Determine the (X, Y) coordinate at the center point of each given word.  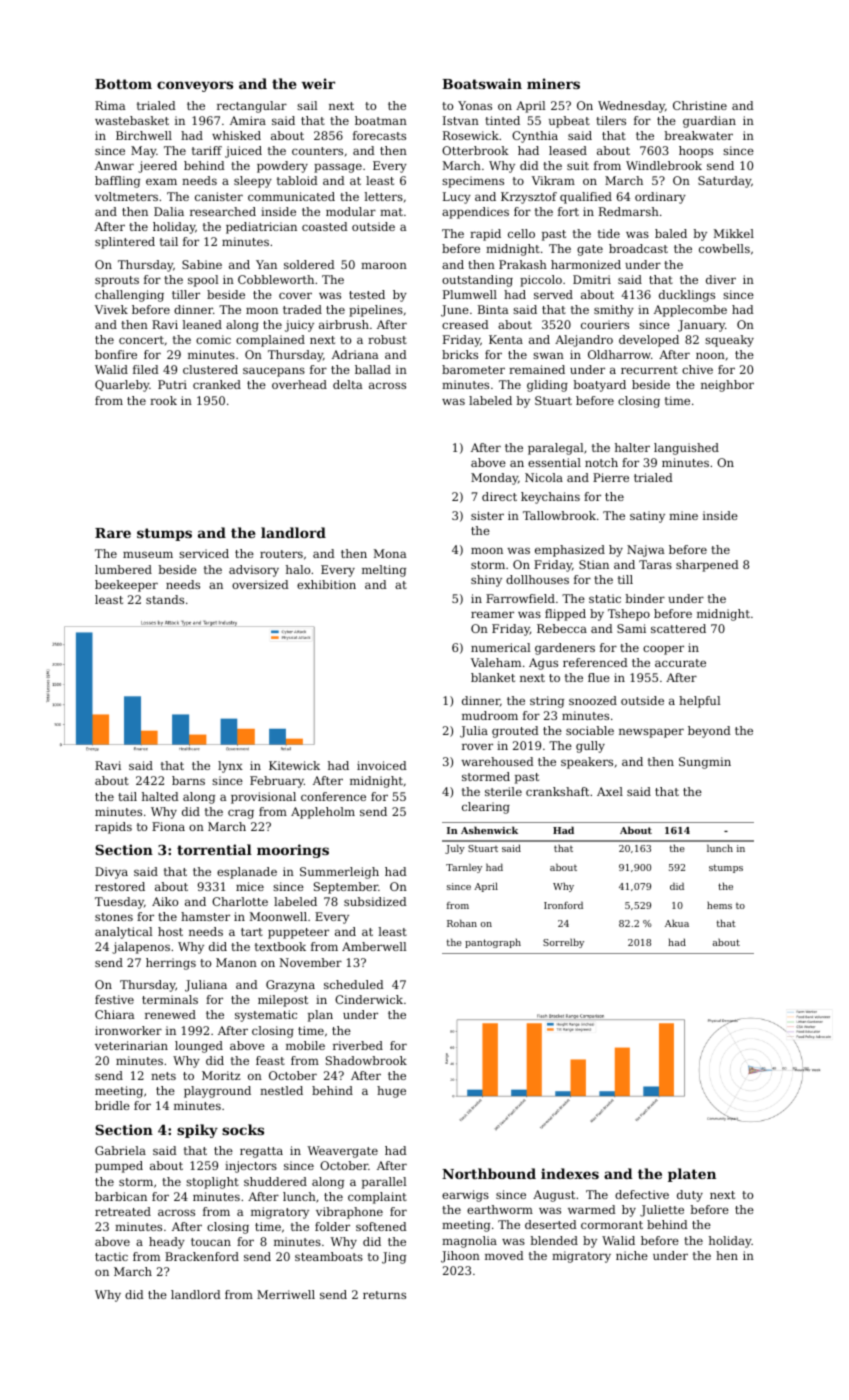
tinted (502, 120)
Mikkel (733, 233)
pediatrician (261, 228)
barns (188, 780)
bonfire (116, 354)
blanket (493, 677)
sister (487, 515)
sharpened (707, 566)
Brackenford (202, 1256)
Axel (610, 791)
